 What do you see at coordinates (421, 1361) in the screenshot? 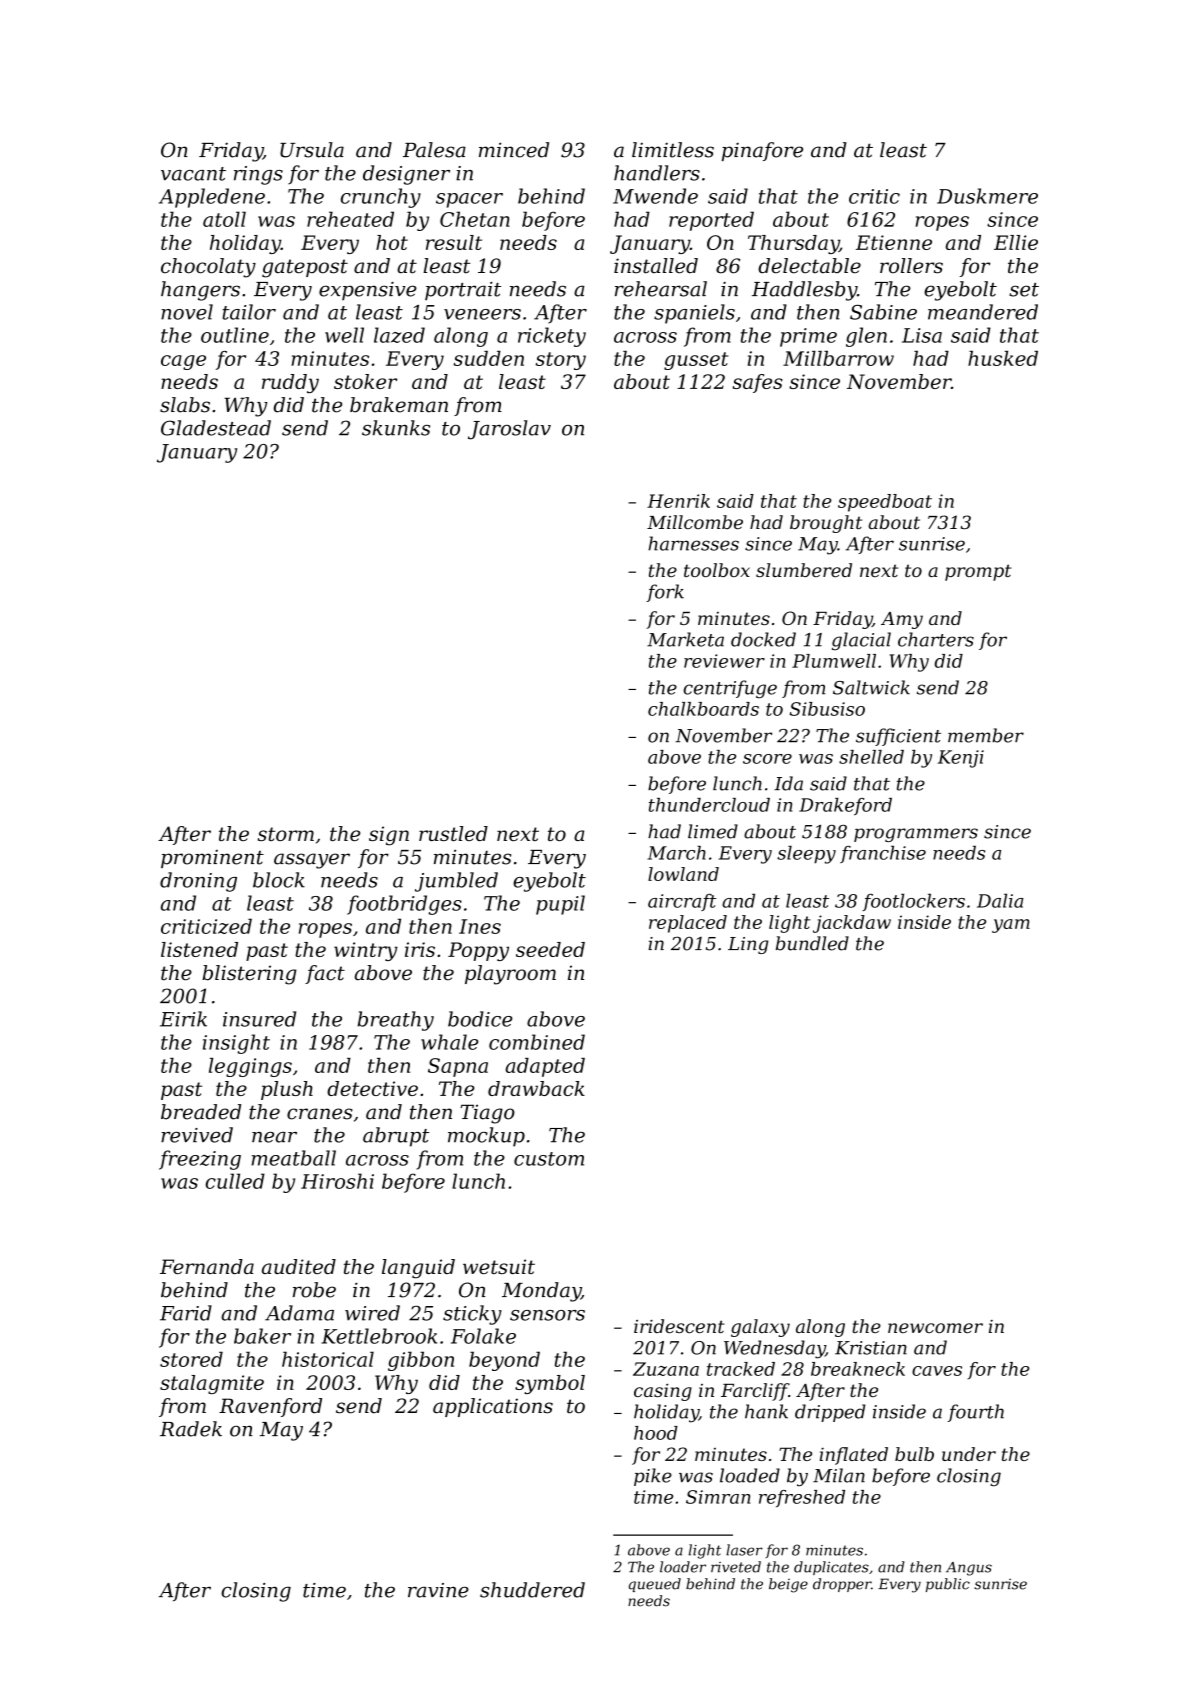
I see `gibbon` at bounding box center [421, 1361].
